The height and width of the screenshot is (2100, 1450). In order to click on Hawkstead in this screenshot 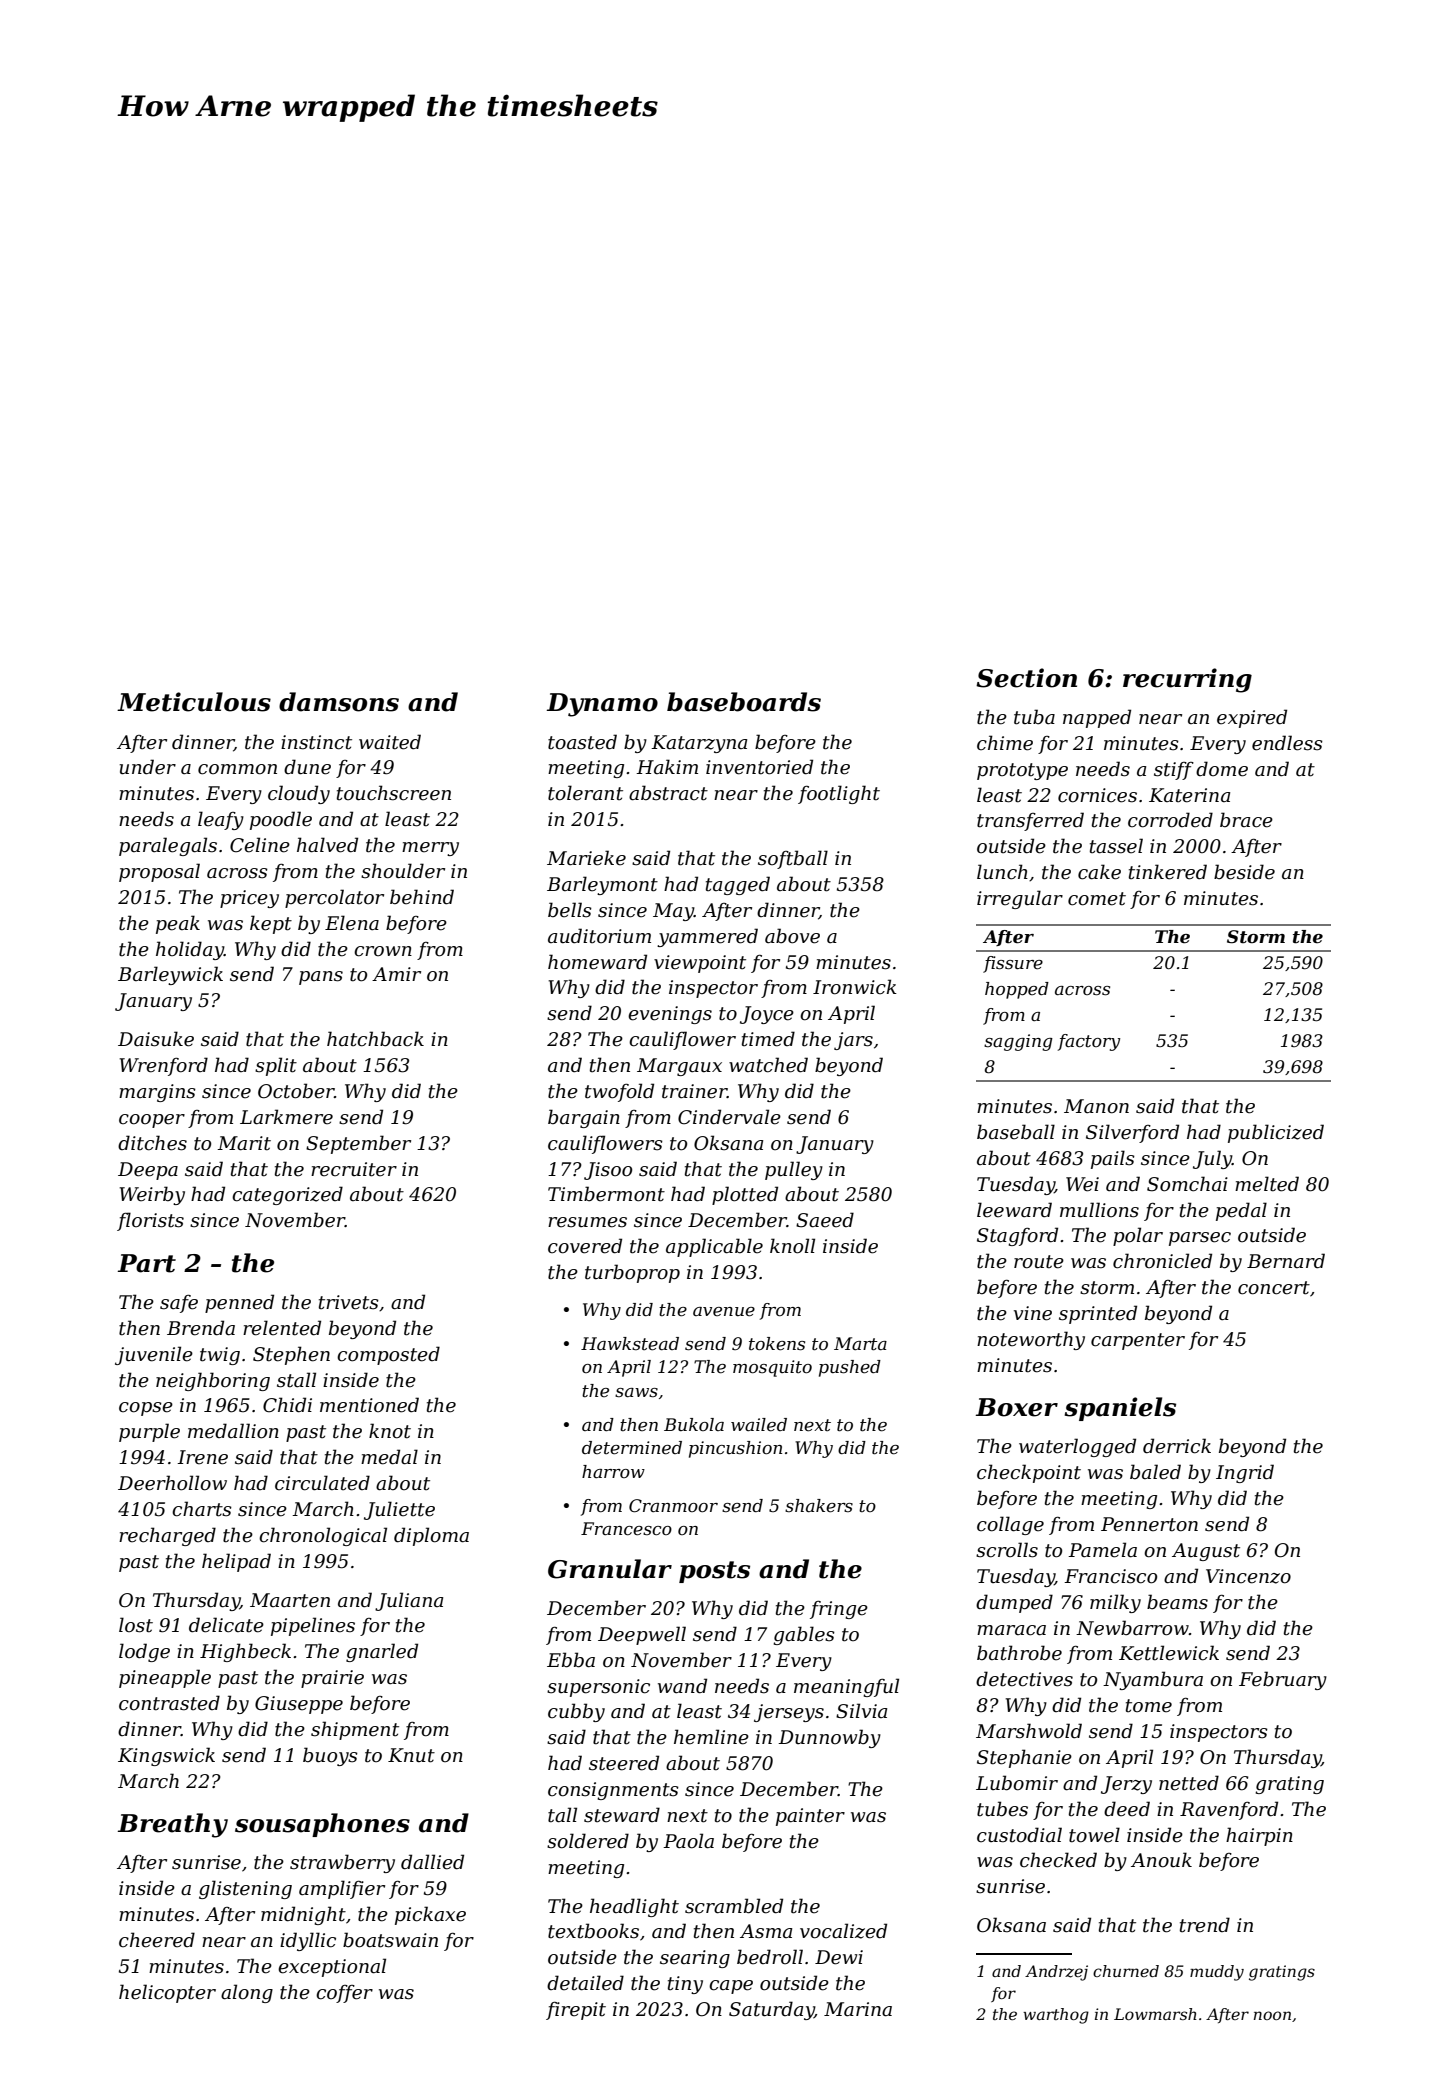, I will do `click(630, 1344)`.
